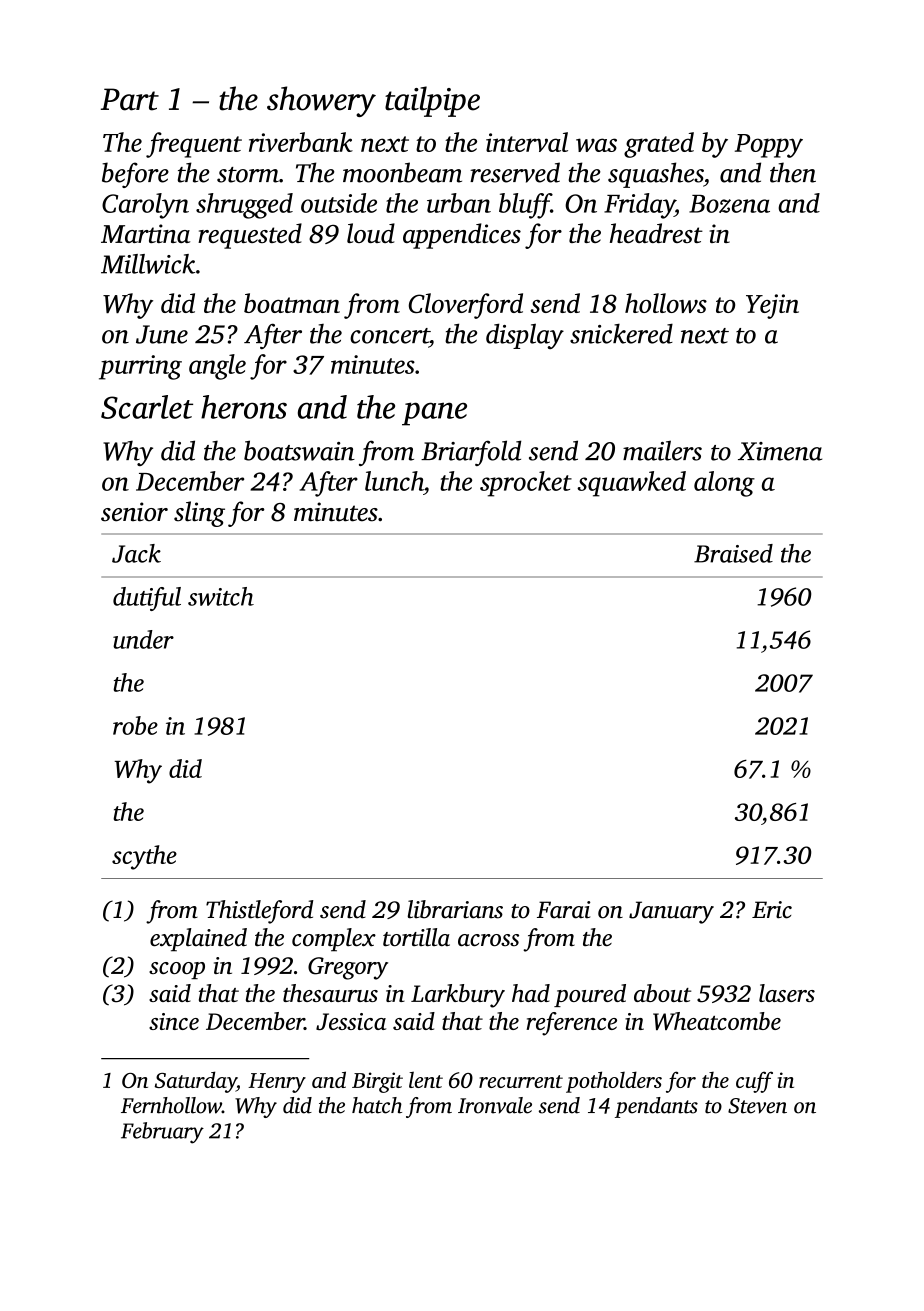 The height and width of the page is (1311, 924). I want to click on tailpipe, so click(432, 101).
